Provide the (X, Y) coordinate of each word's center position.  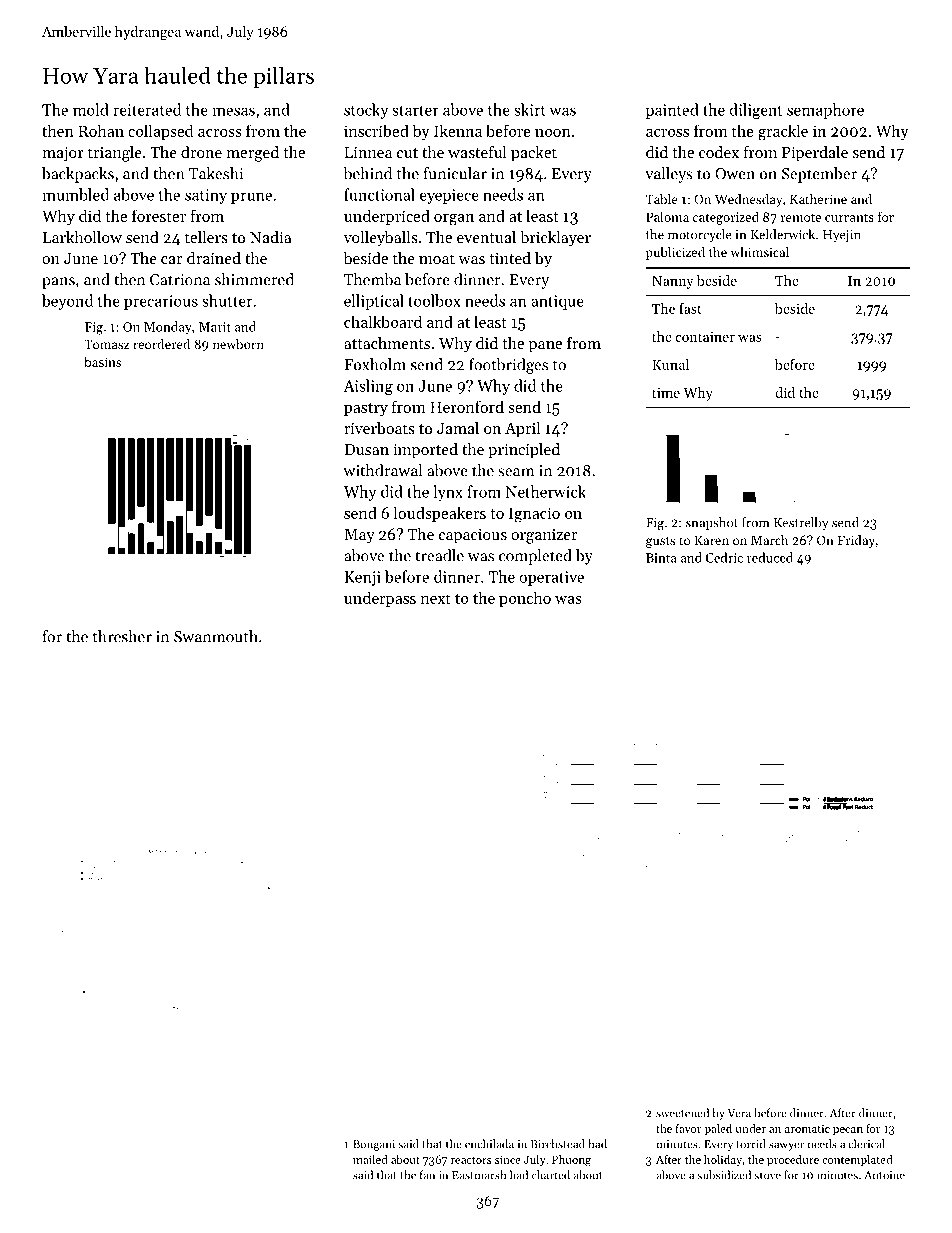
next (436, 599)
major (63, 154)
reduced (770, 557)
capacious (473, 536)
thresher (122, 636)
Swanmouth (216, 636)
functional (379, 194)
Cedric (724, 557)
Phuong (571, 1161)
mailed (370, 1159)
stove (767, 1176)
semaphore (825, 111)
